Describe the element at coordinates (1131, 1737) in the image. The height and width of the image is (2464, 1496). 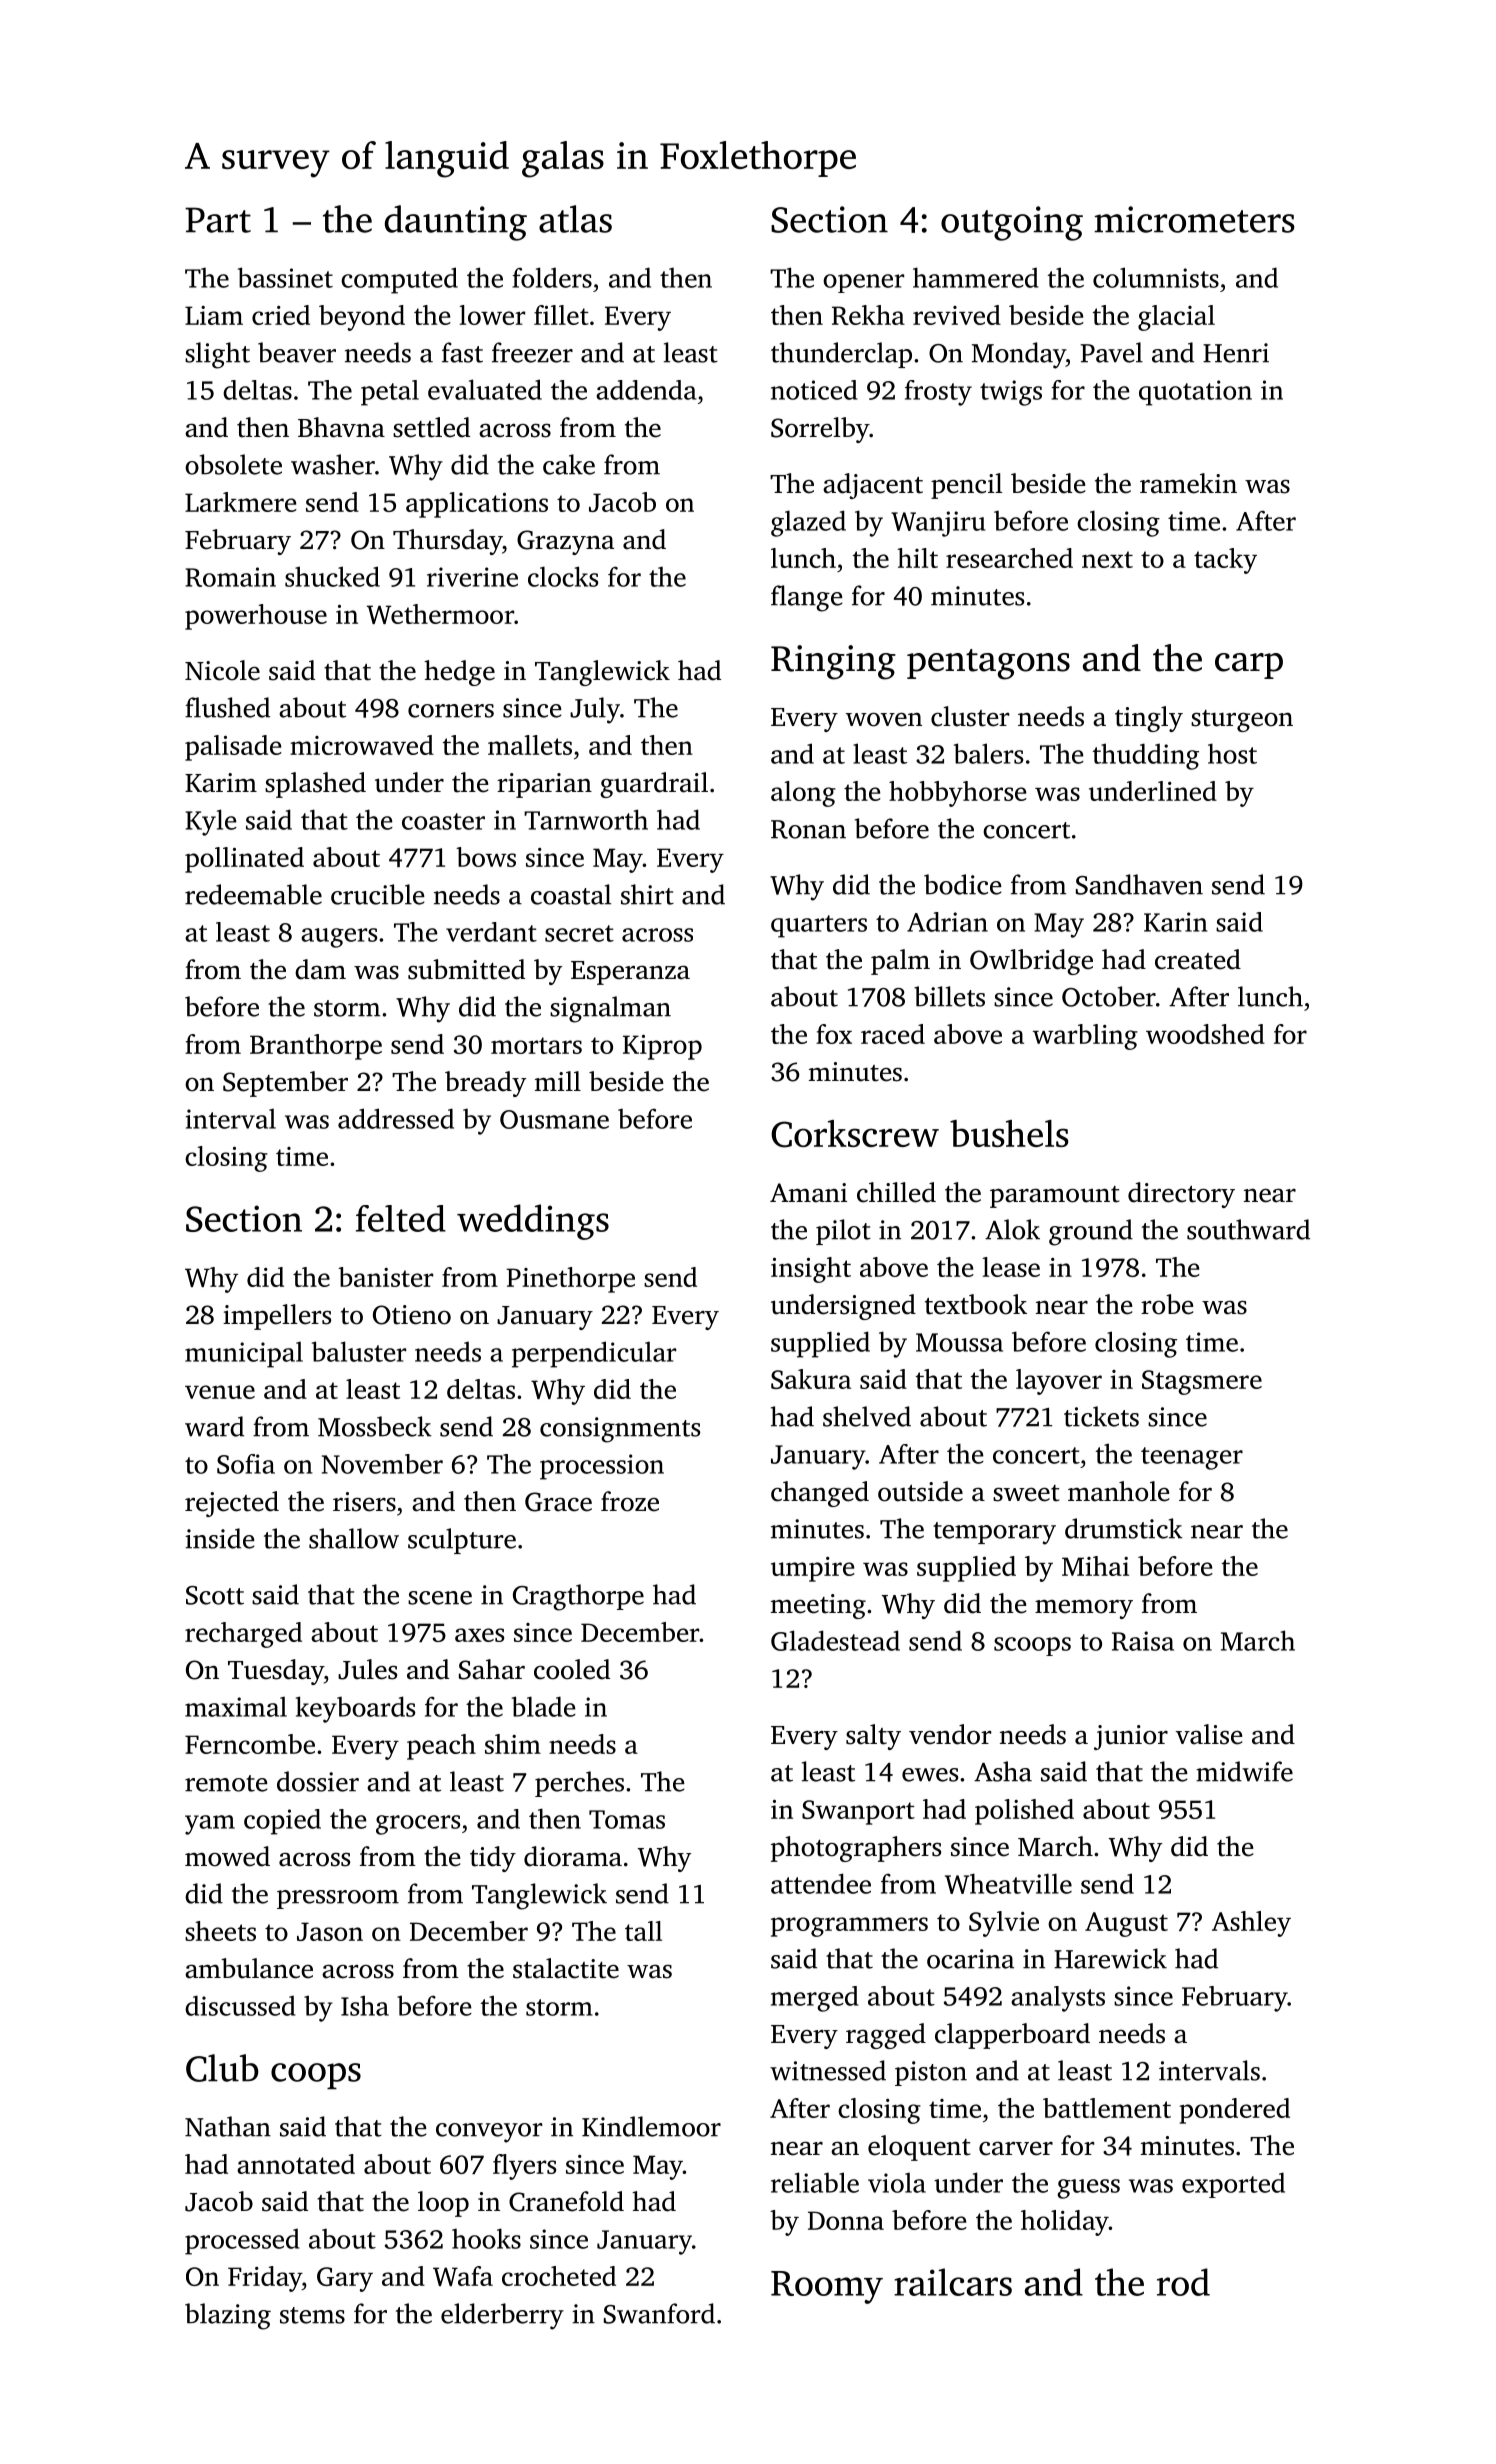
I see `junior` at that location.
